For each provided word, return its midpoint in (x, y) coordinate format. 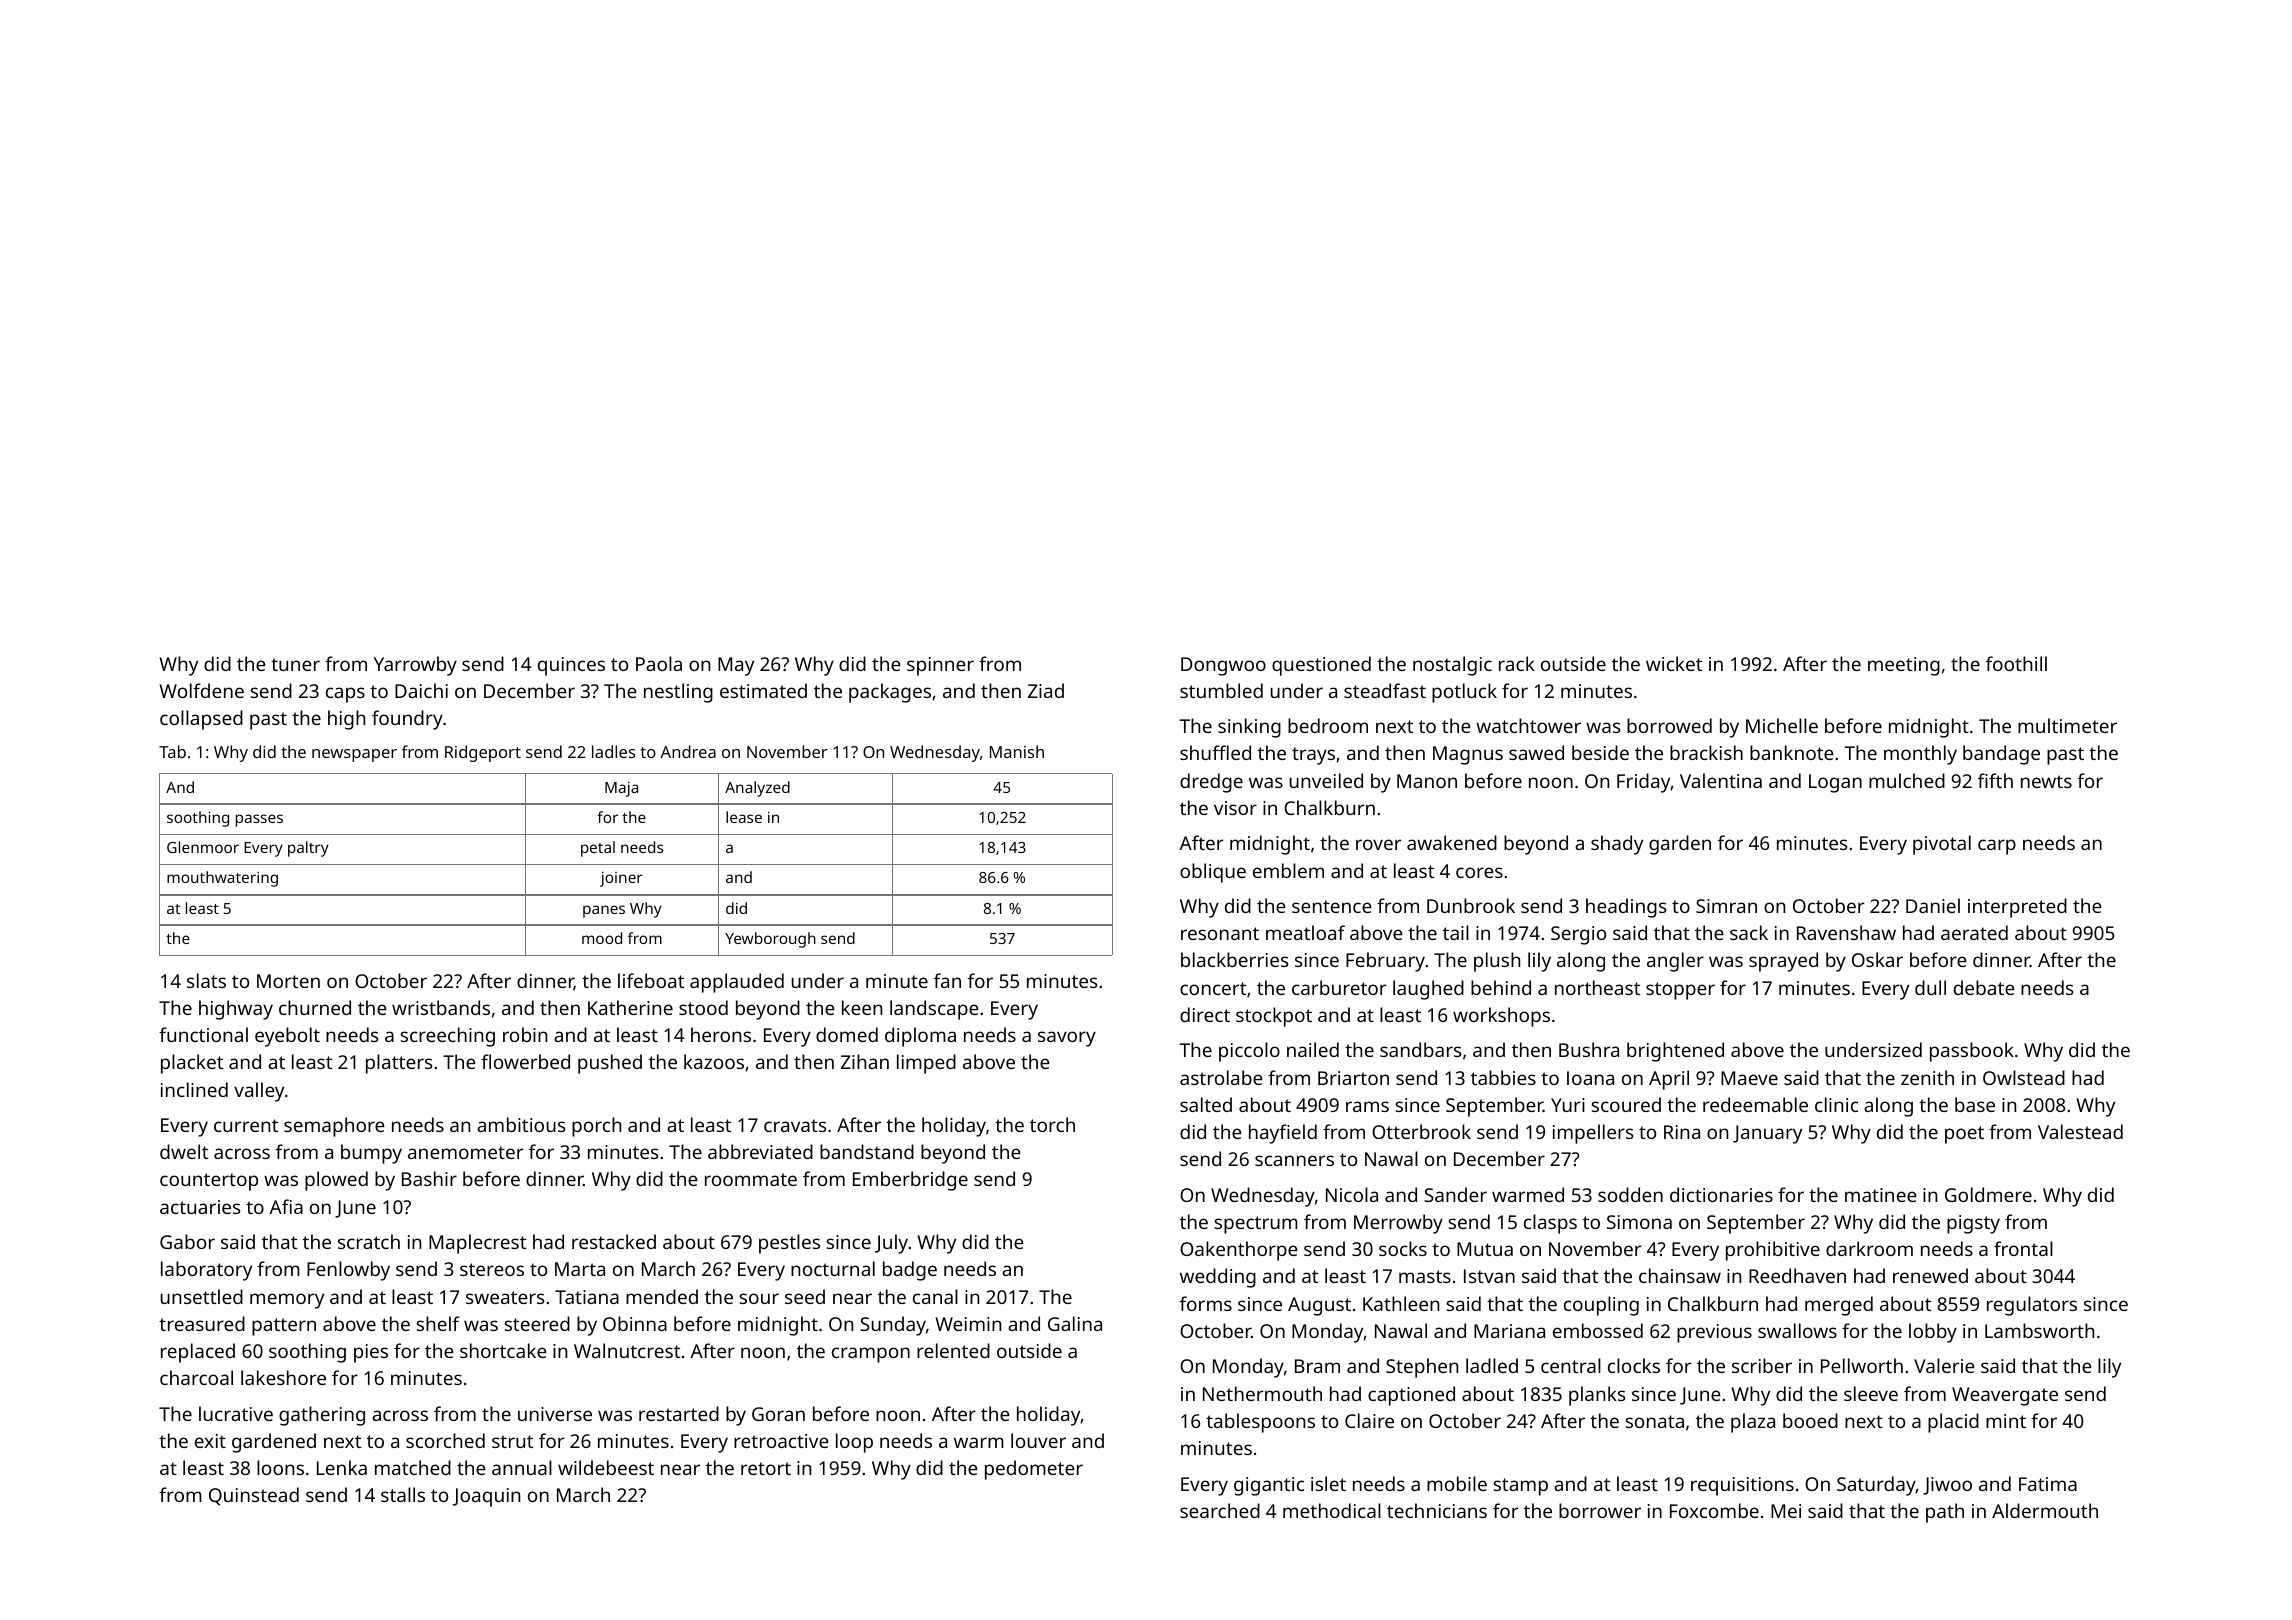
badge (910, 1271)
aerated (1974, 932)
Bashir (429, 1178)
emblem (1288, 870)
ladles (613, 751)
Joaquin (486, 1497)
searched (1220, 1510)
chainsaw (1680, 1275)
